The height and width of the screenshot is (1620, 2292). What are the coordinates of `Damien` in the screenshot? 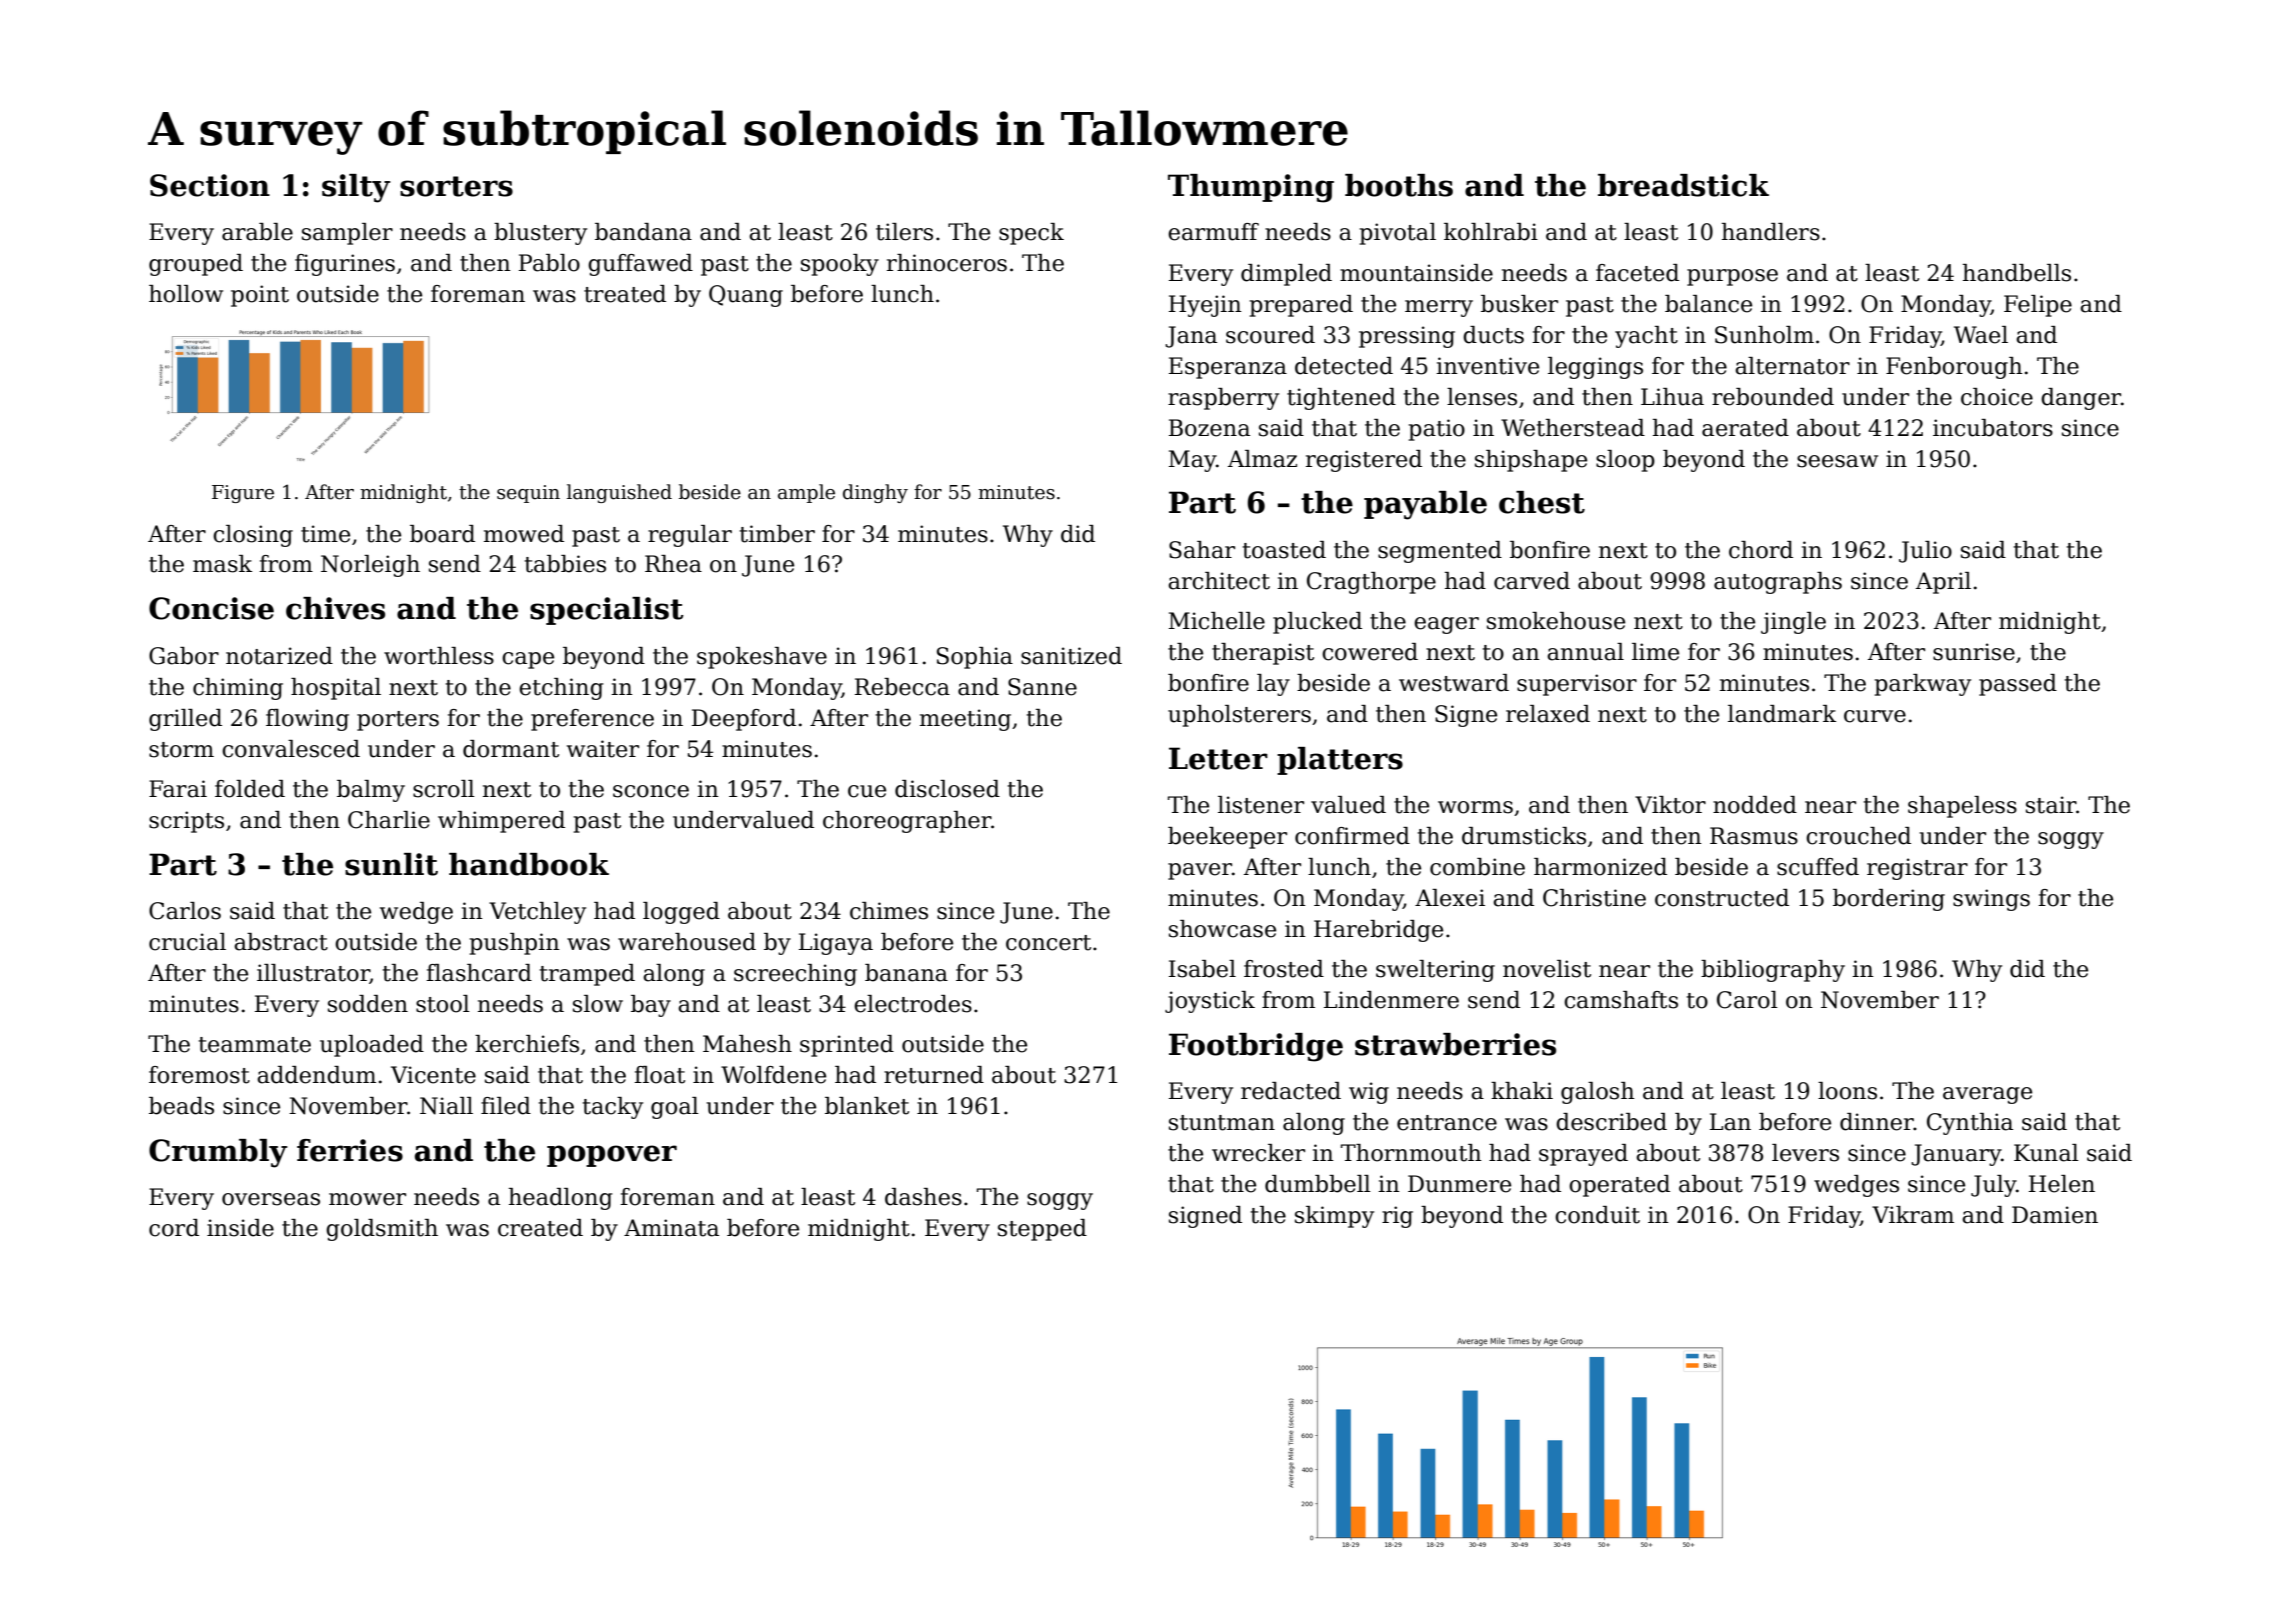 It's located at (2055, 1215).
